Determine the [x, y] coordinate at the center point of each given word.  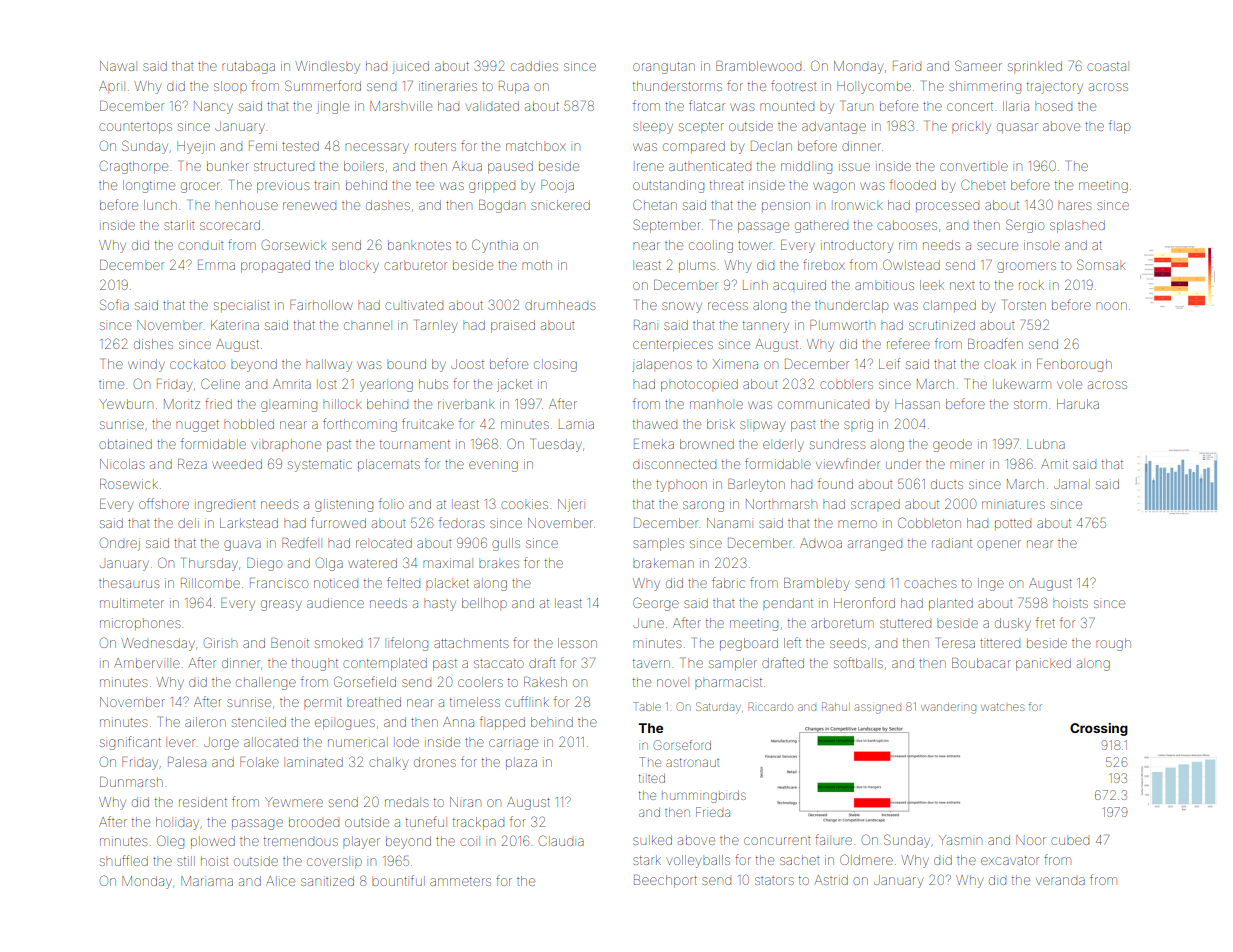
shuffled [124, 860]
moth [537, 265]
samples [658, 544]
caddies [534, 66]
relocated [384, 543]
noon [1111, 306]
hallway [329, 366]
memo [857, 524]
